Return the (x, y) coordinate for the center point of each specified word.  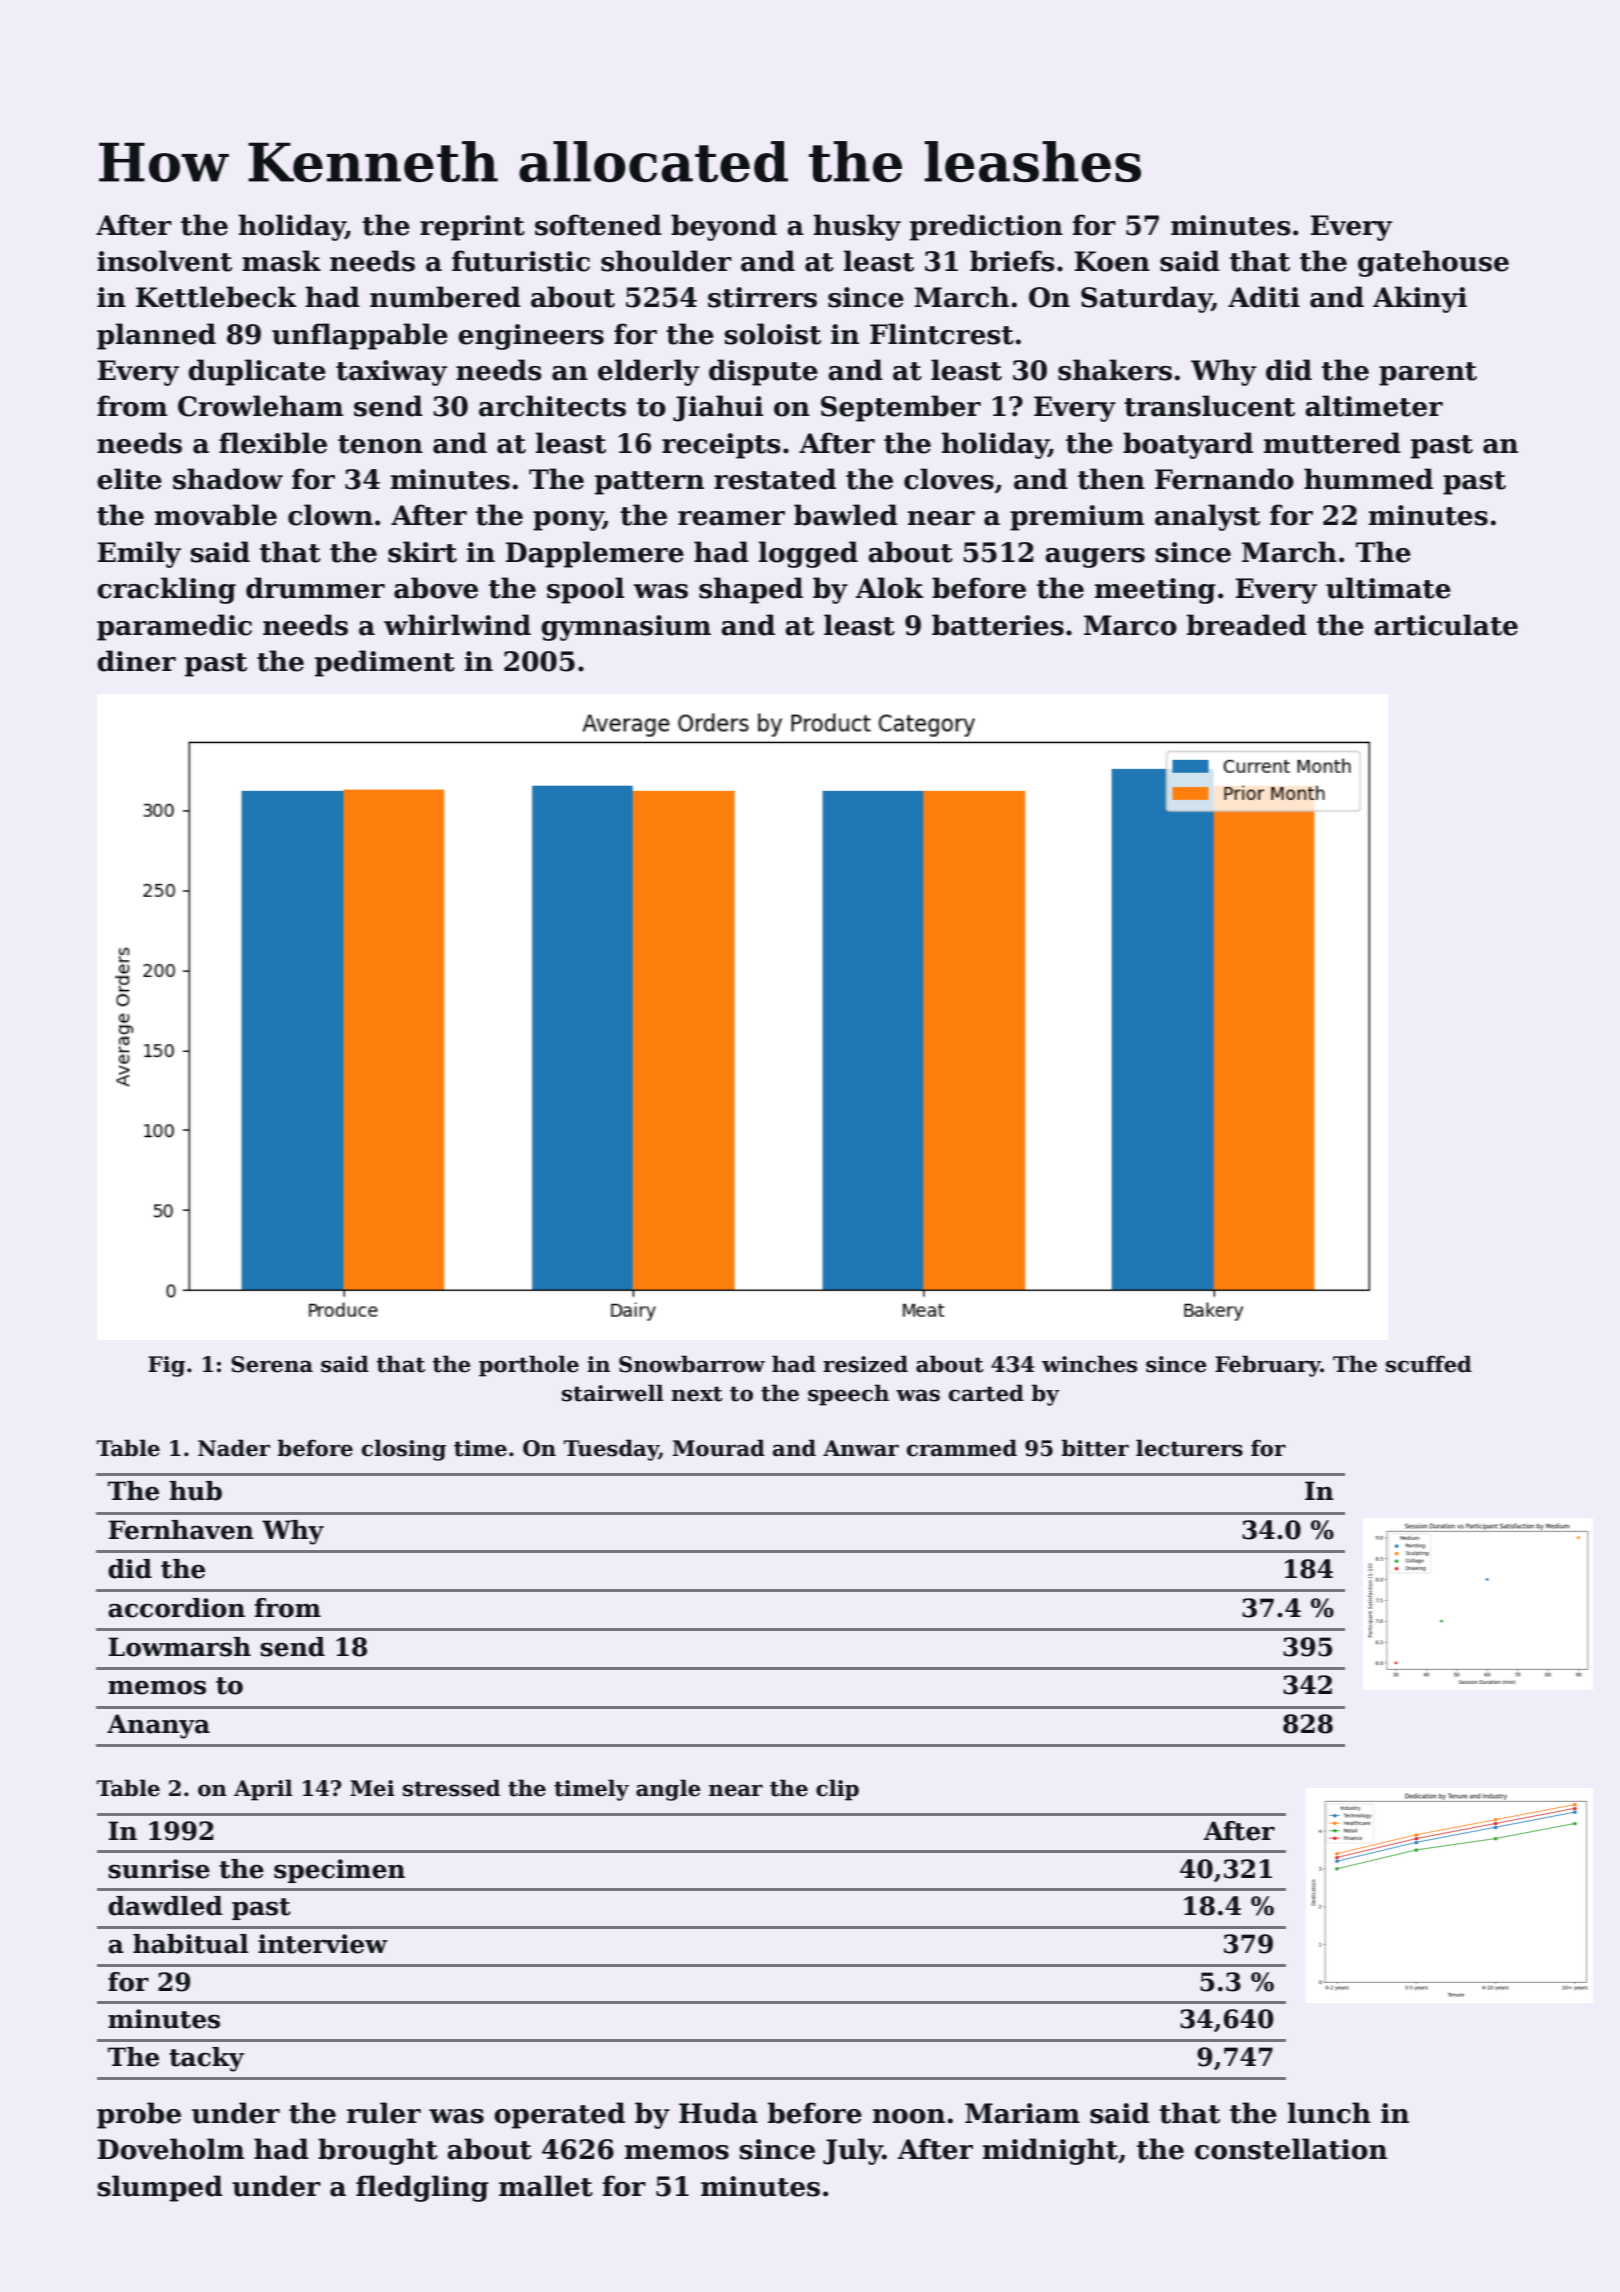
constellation (1291, 2149)
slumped (160, 2188)
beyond (724, 227)
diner (136, 661)
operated (559, 2115)
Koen (1112, 261)
